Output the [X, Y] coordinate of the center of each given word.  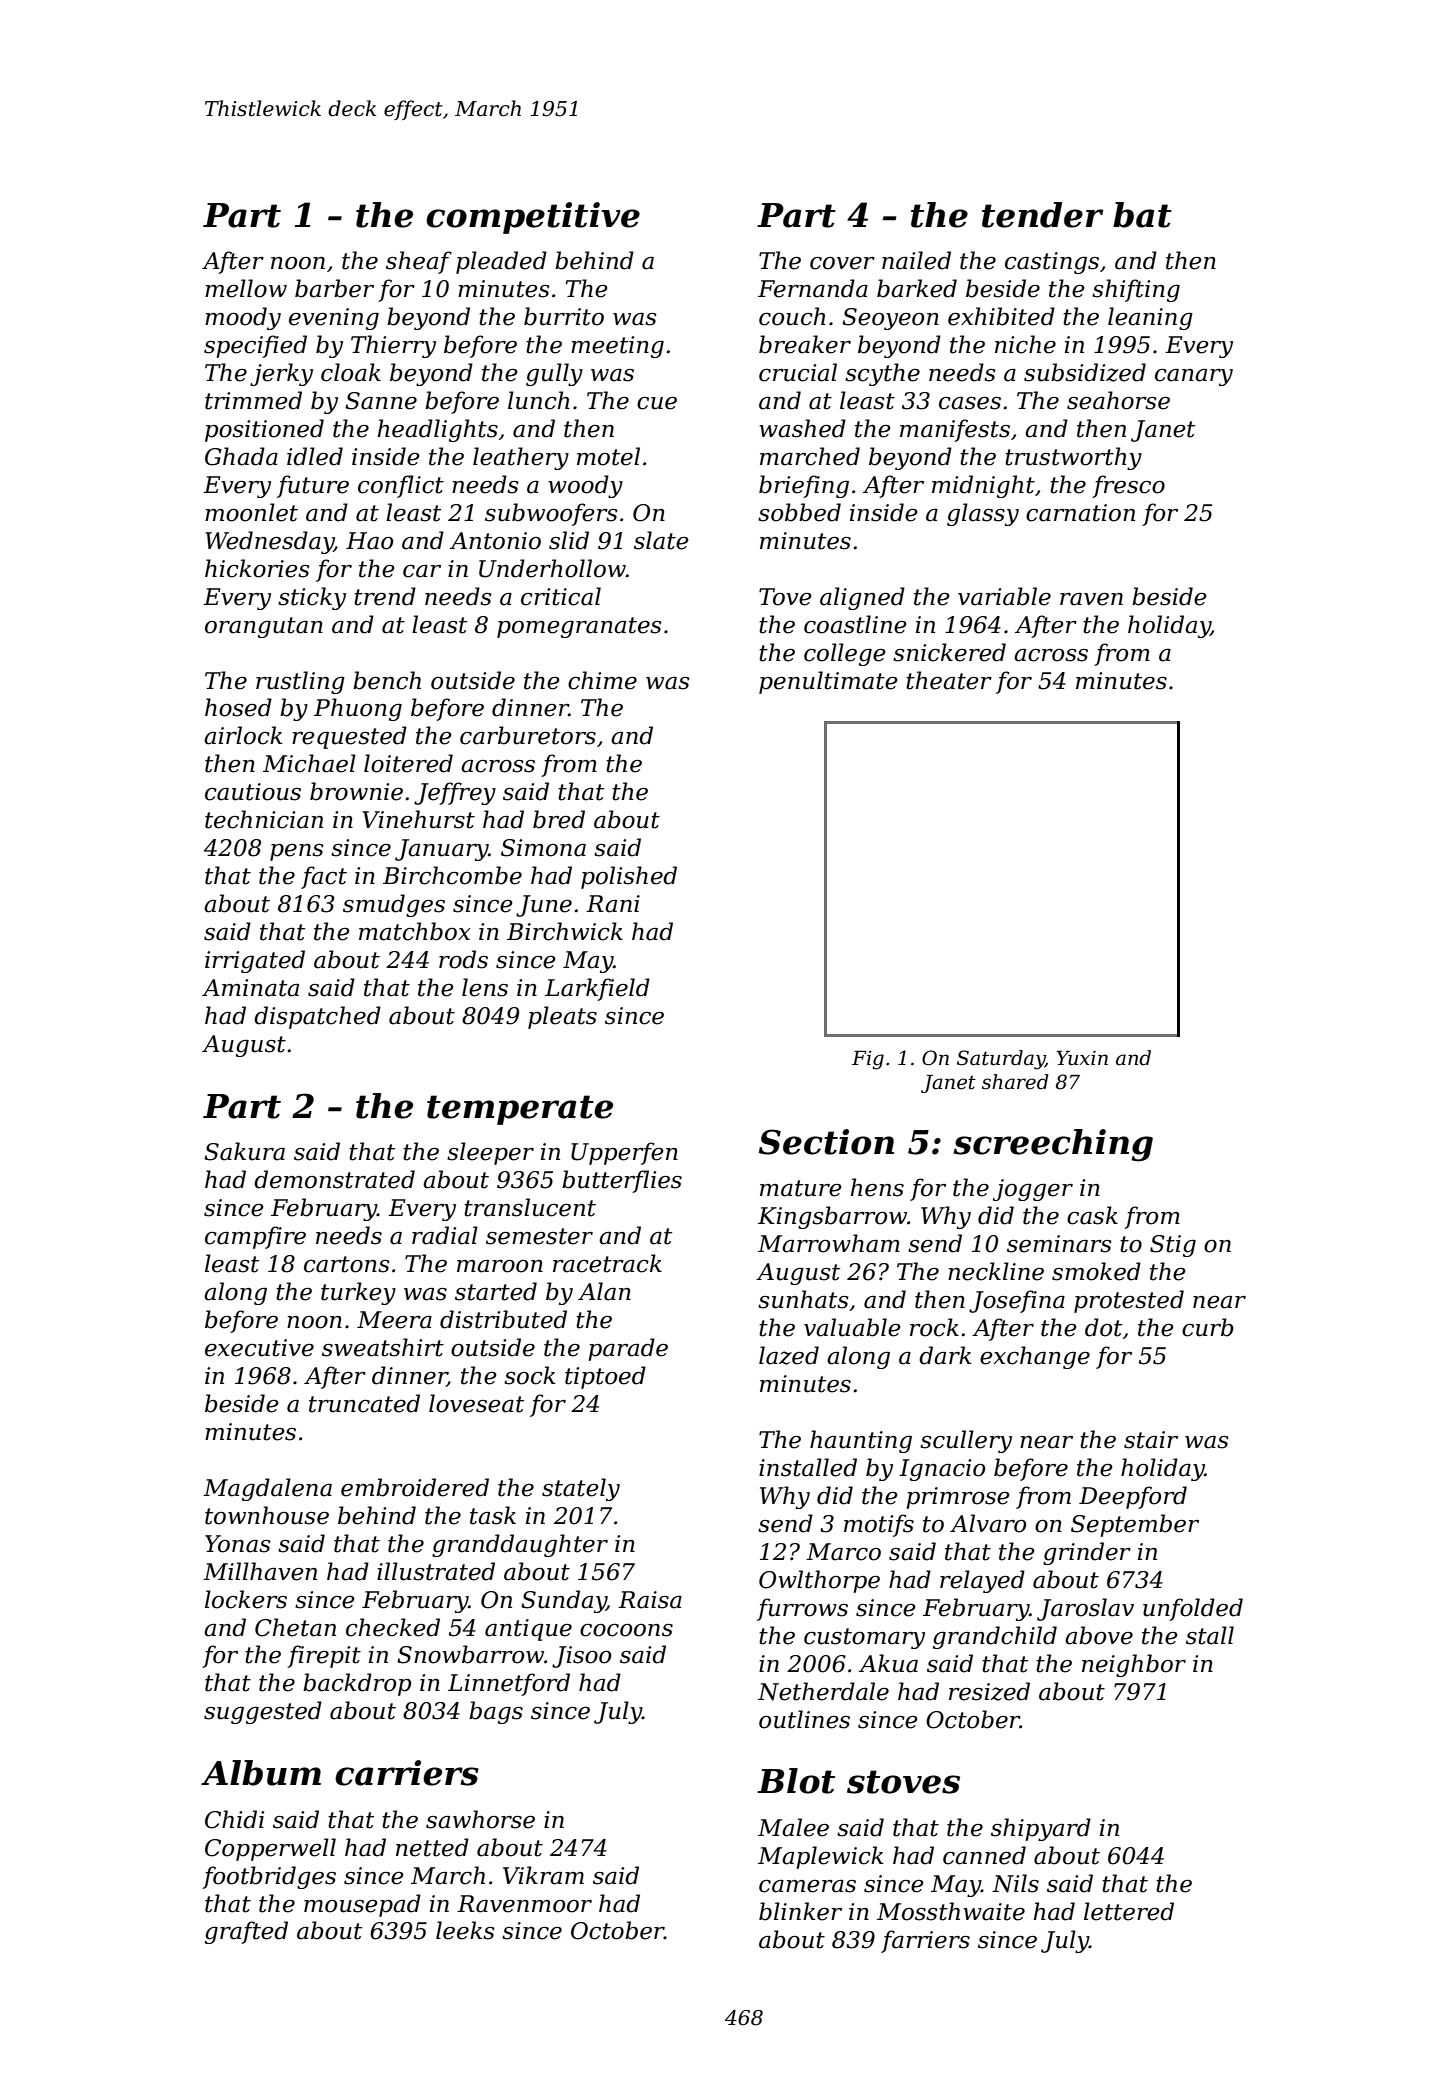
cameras [807, 1886]
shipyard [1041, 1829]
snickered [949, 652]
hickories [257, 568]
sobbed [799, 512]
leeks [465, 1930]
